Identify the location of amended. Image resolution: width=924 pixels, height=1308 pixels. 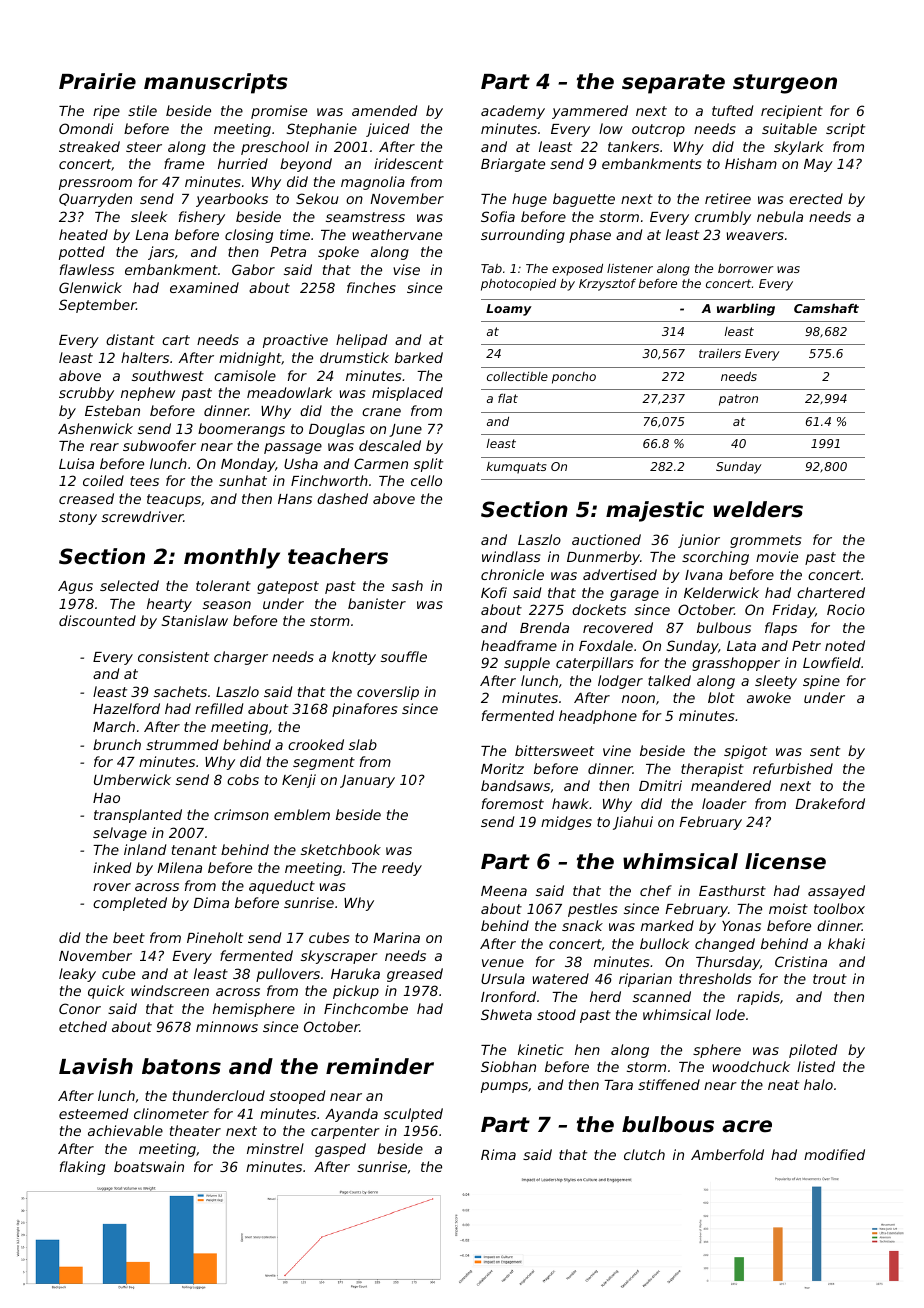
(384, 110).
